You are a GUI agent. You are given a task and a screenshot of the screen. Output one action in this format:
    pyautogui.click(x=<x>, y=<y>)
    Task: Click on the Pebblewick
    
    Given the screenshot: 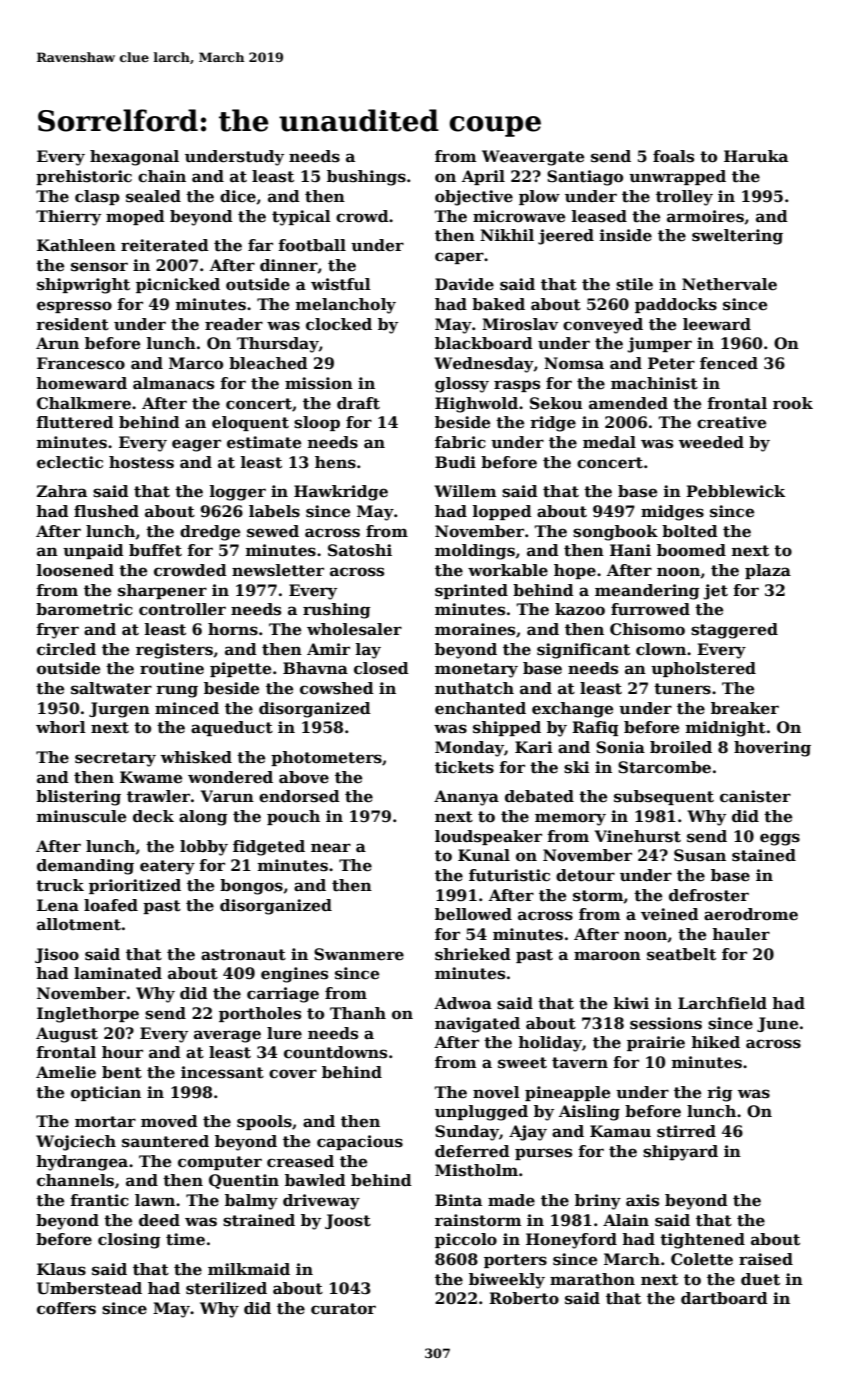 What is the action you would take?
    pyautogui.click(x=735, y=491)
